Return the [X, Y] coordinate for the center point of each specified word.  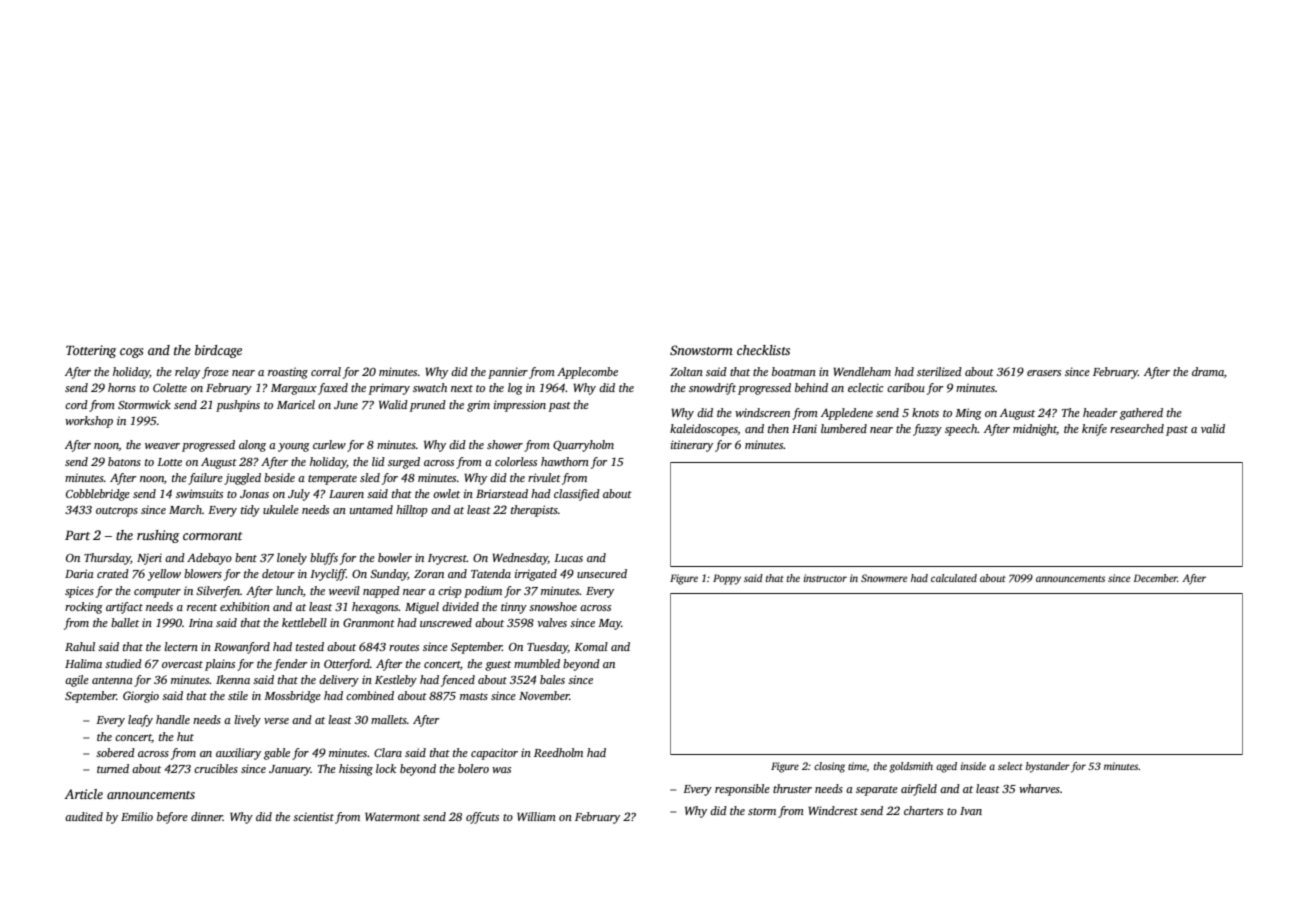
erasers [1044, 373]
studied [123, 663]
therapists [534, 511]
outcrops [117, 512]
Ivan [971, 811]
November [544, 695]
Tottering [91, 351]
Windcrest [833, 810]
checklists [763, 350]
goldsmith [911, 767]
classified [577, 495]
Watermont [392, 816]
